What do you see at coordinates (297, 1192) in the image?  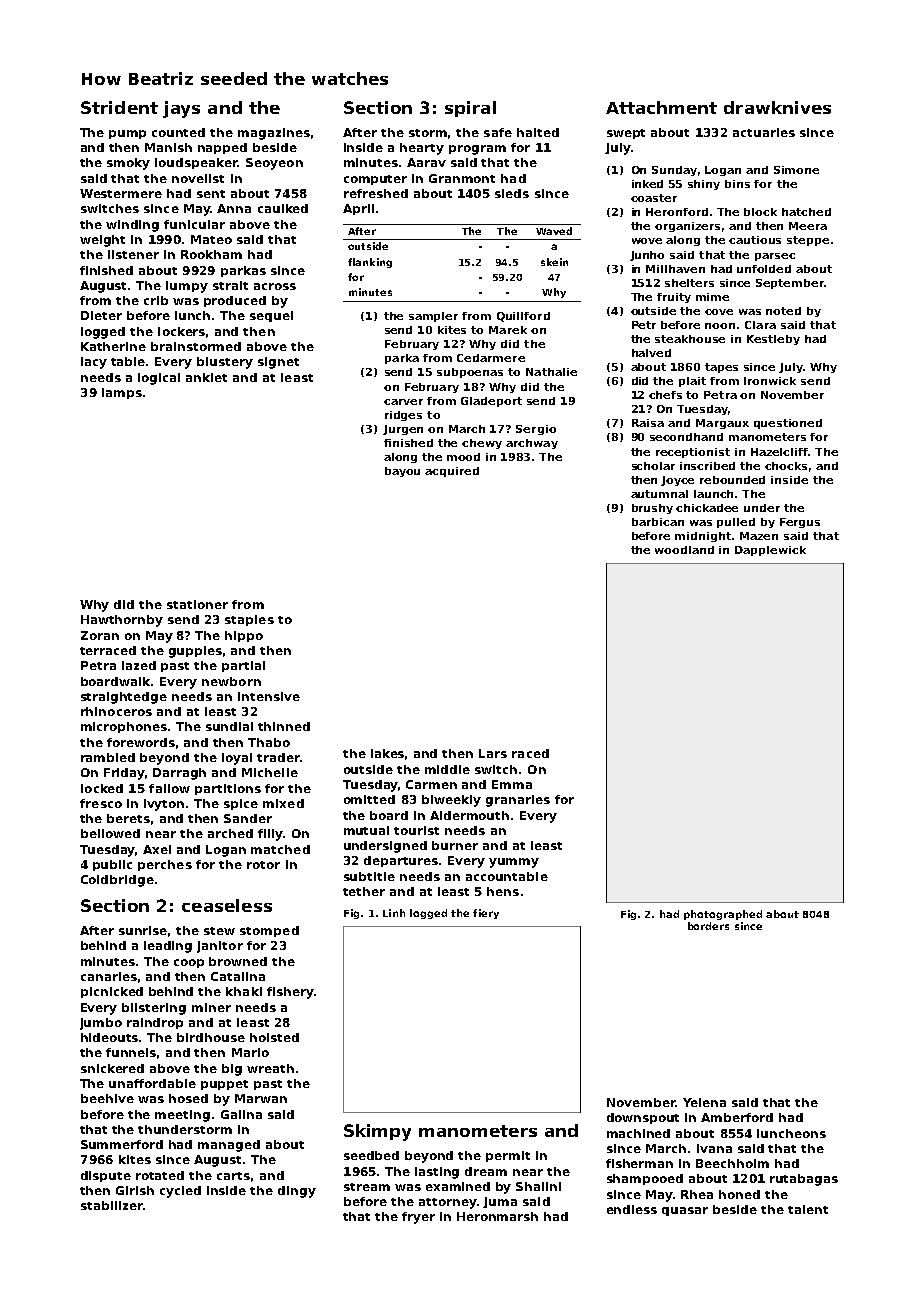 I see `dingy` at bounding box center [297, 1192].
